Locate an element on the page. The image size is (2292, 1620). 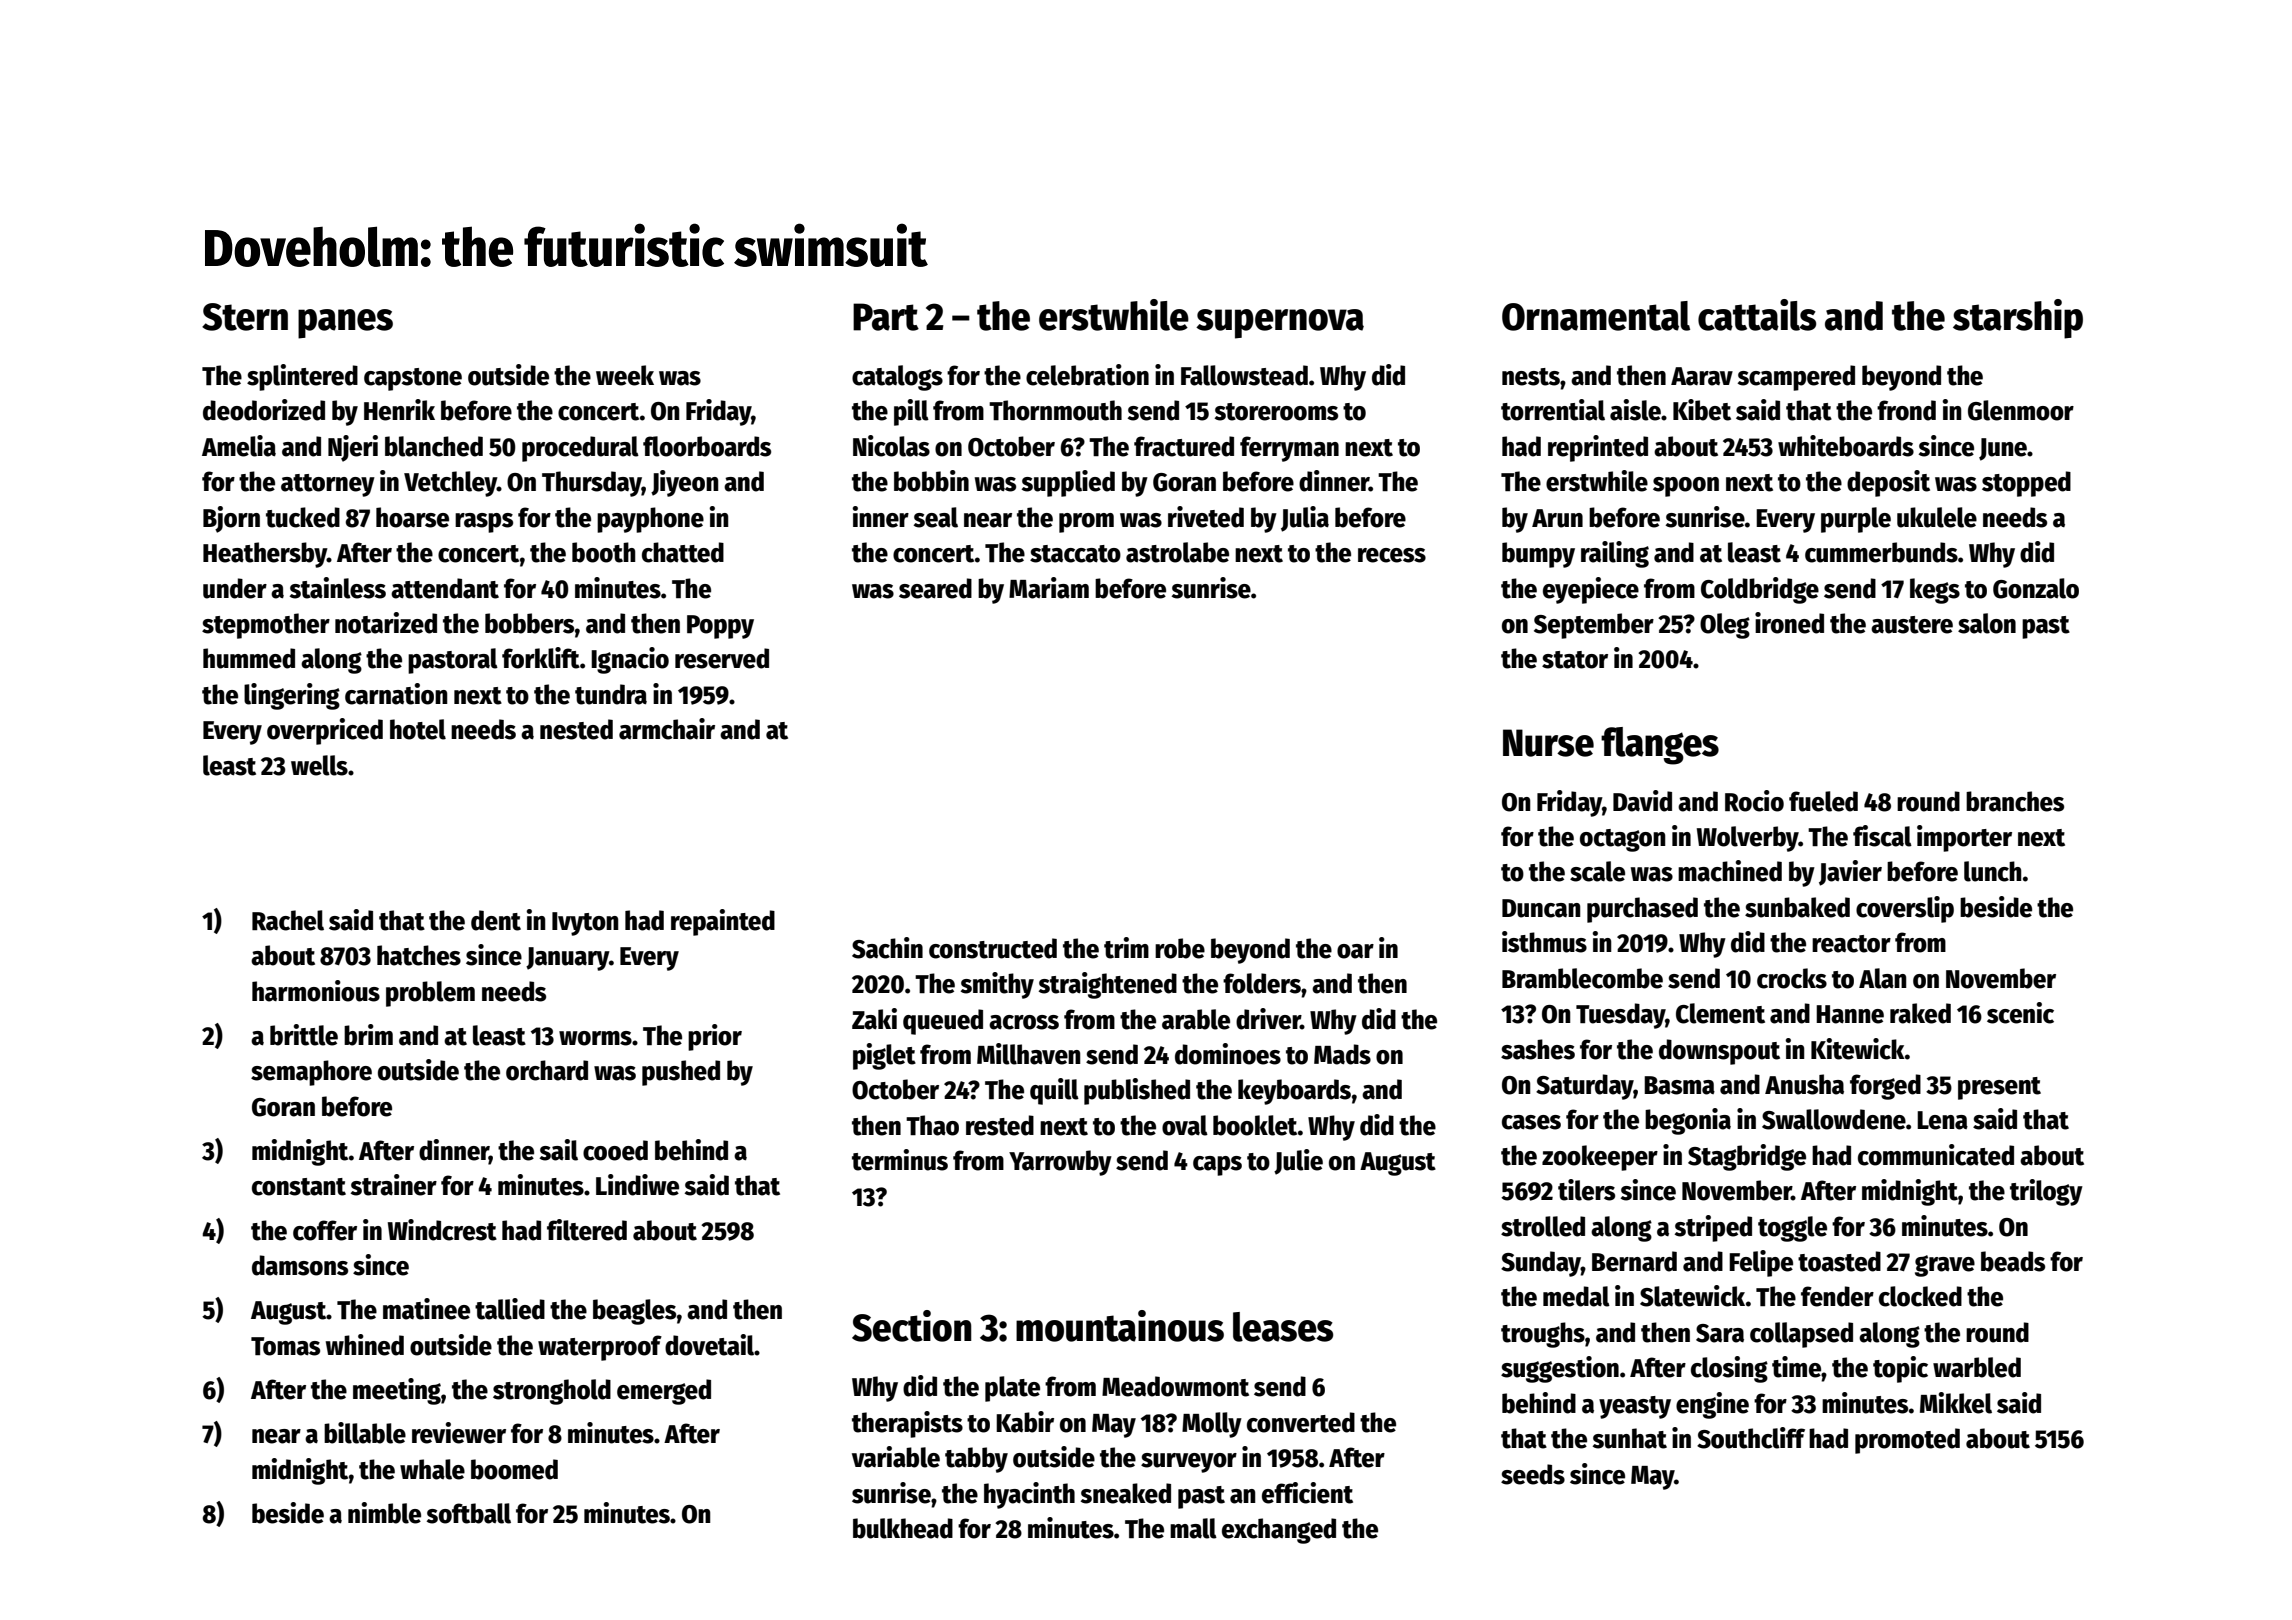
armchair is located at coordinates (667, 729).
